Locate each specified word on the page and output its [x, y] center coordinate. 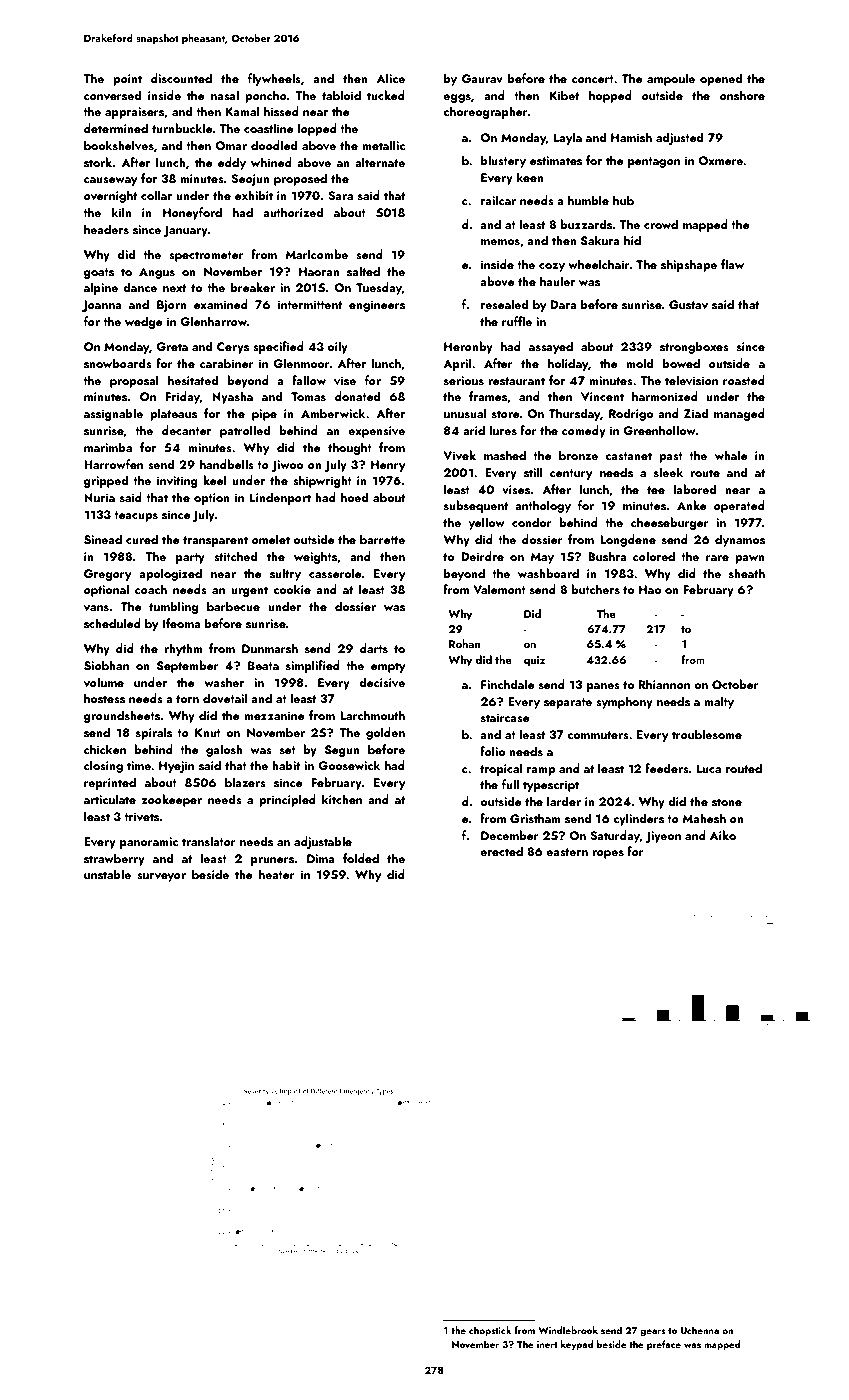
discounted [181, 78]
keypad [577, 1345]
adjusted [679, 138]
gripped [106, 481]
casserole [335, 573]
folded [361, 858]
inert [547, 1344]
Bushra [607, 556]
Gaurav [482, 79]
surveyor [161, 877]
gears [652, 1333]
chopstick [490, 1331]
